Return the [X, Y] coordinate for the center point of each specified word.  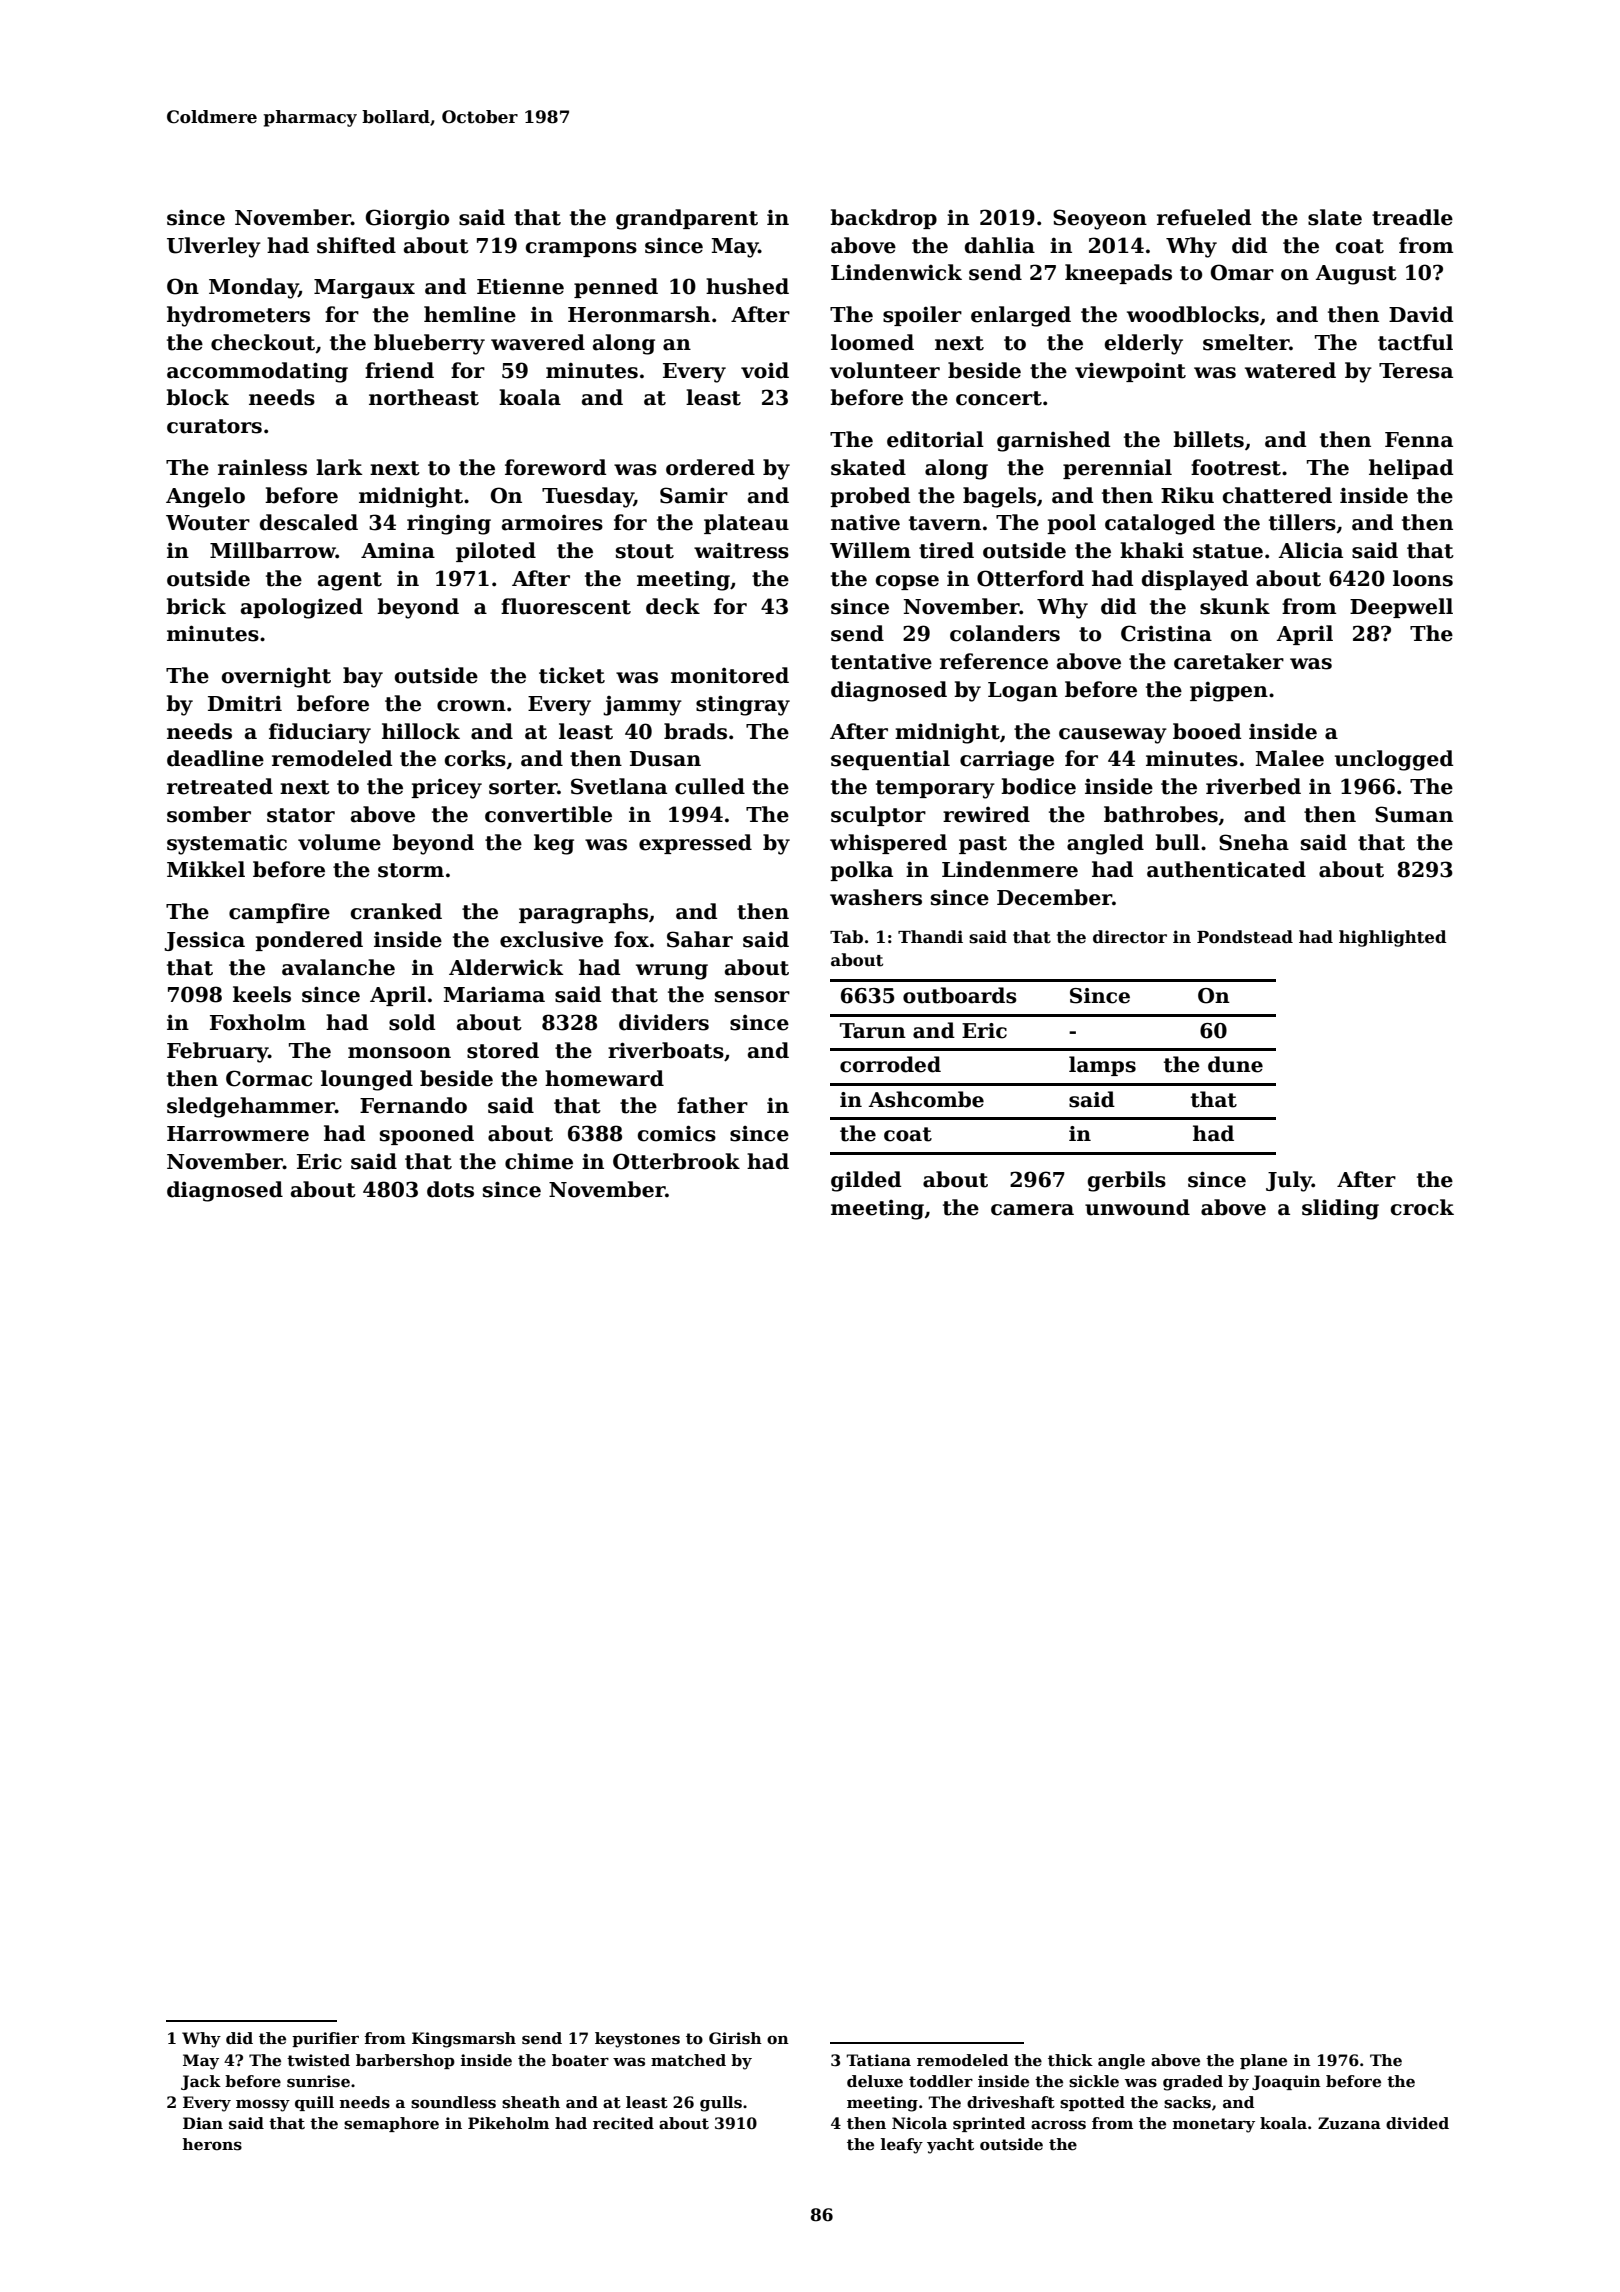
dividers [664, 1022]
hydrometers [238, 316]
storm [411, 870]
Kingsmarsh [464, 2040]
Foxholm [258, 1022]
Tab [846, 937]
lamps [1102, 1066]
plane [1263, 2061]
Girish [735, 2038]
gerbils [1127, 1181]
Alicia [1310, 550]
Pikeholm [508, 2123]
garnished [1053, 441]
